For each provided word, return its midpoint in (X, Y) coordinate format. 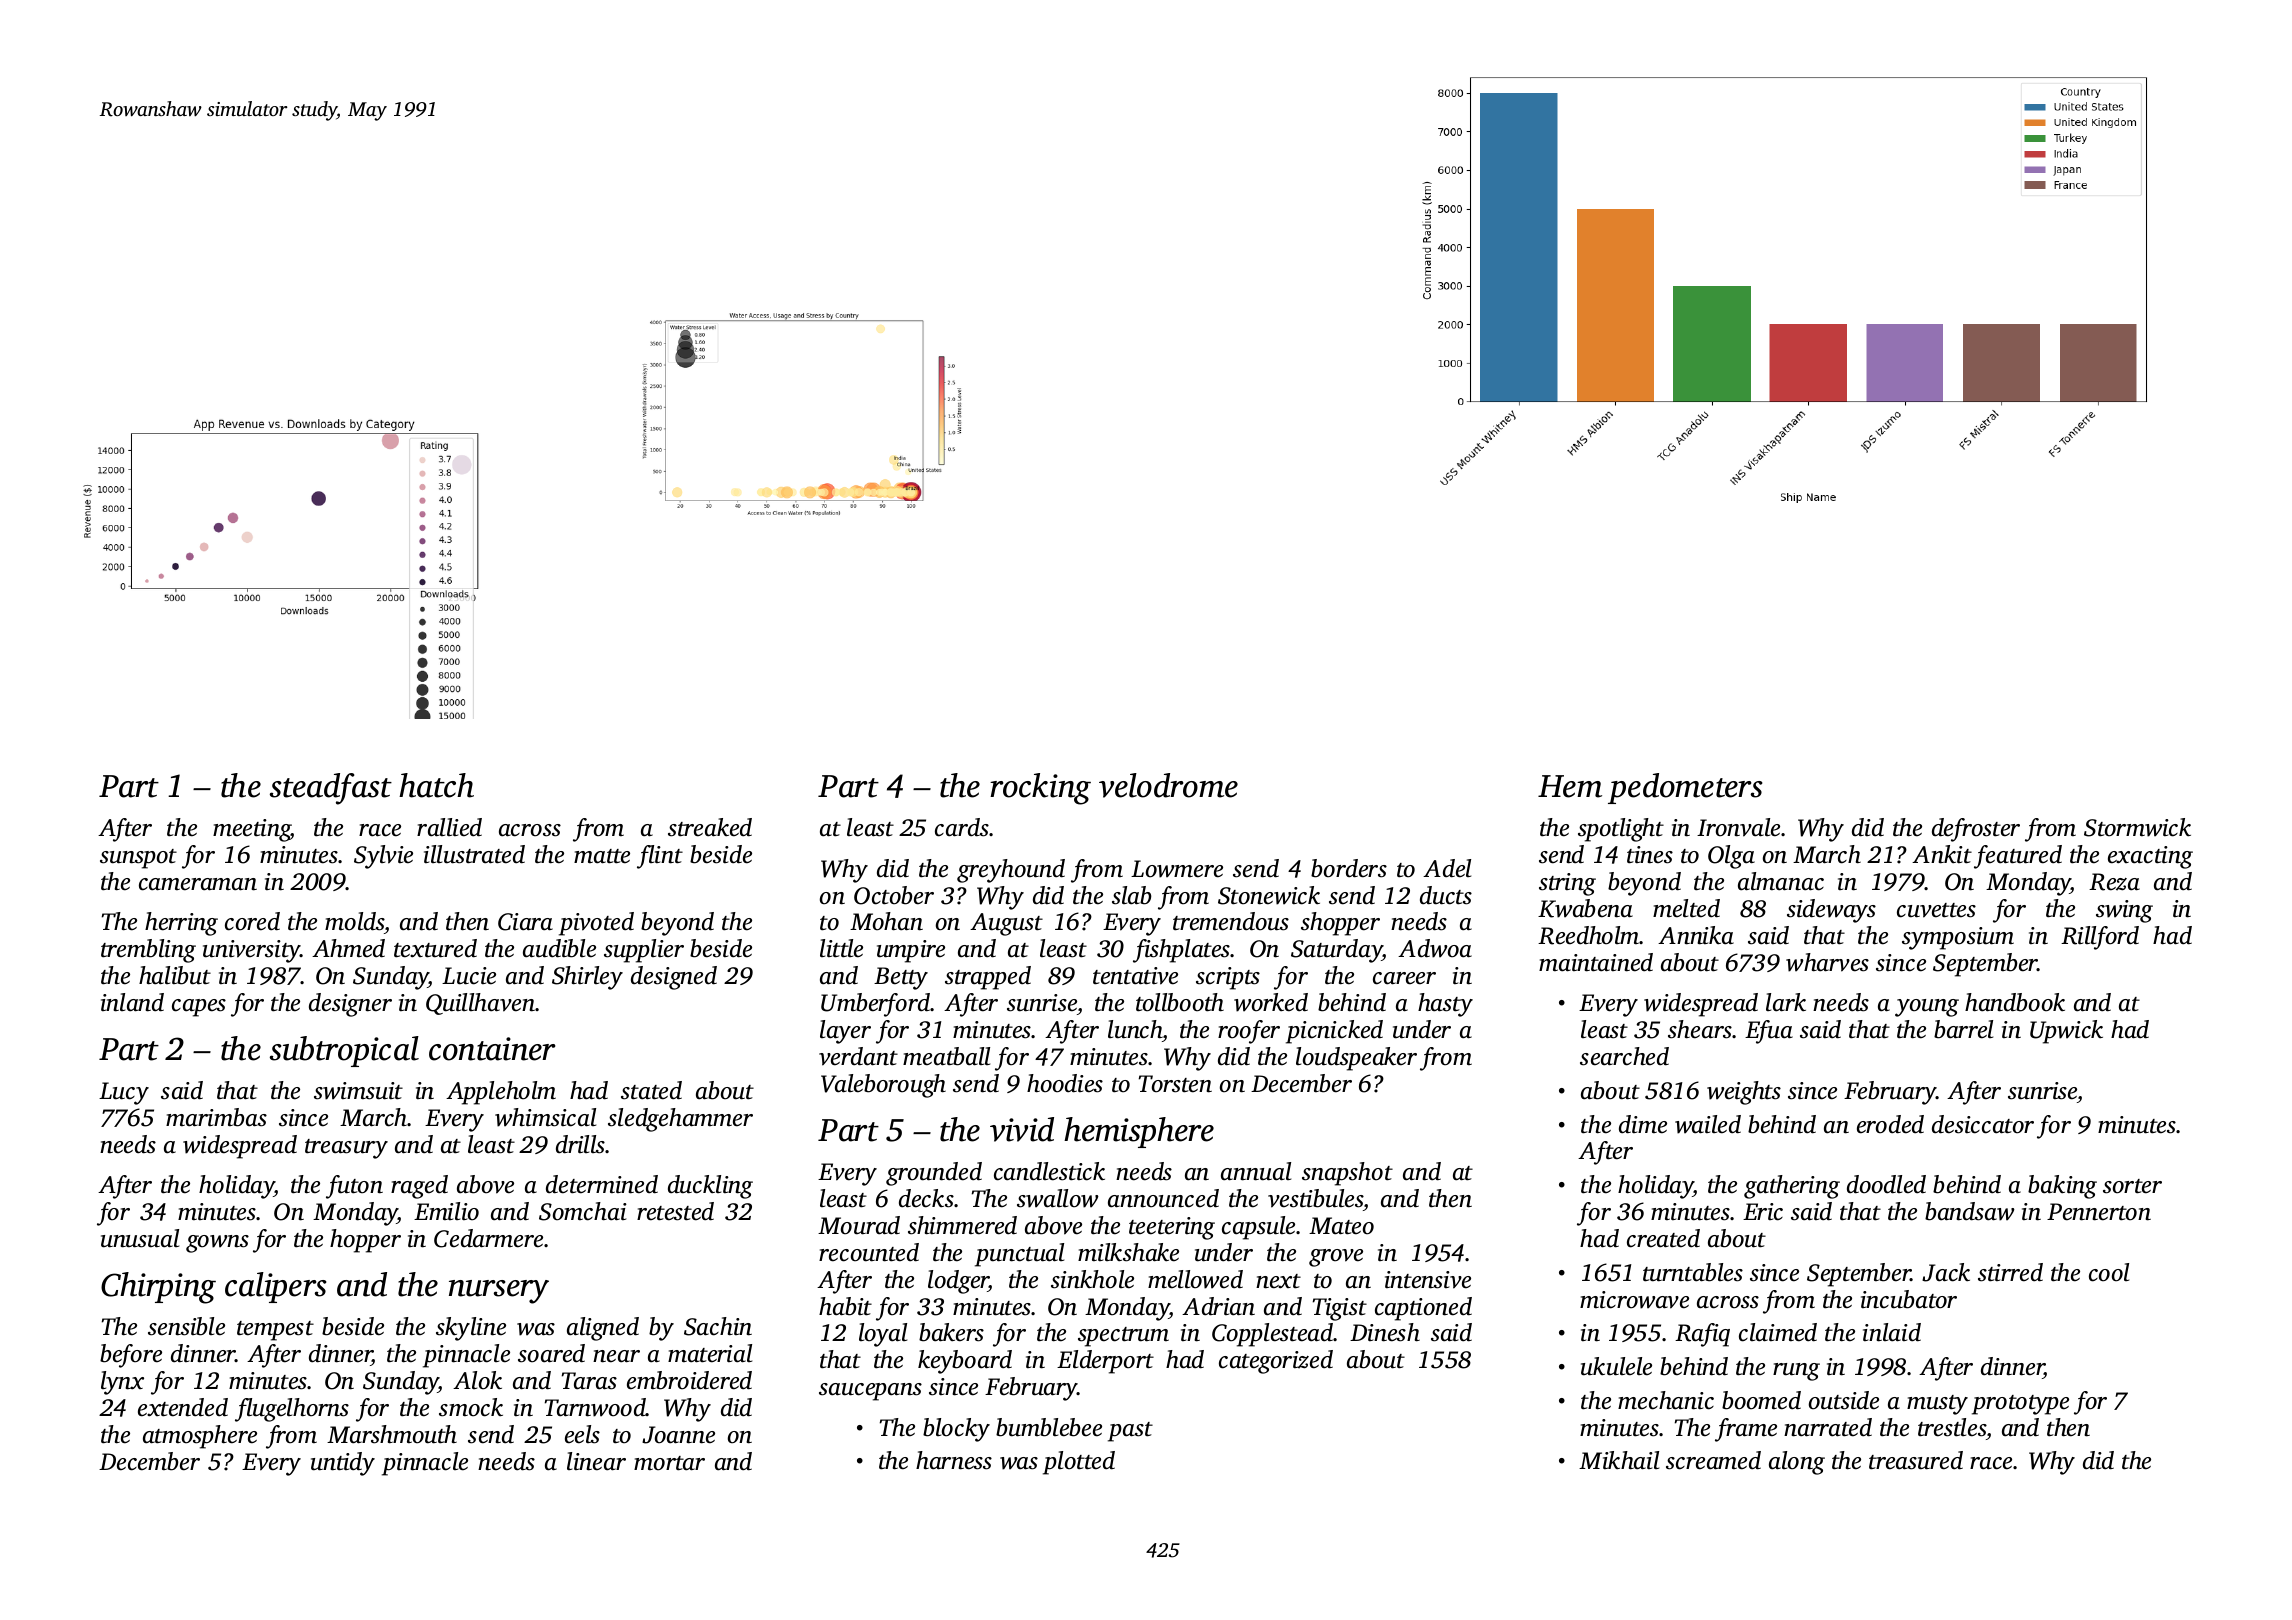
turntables (1693, 1272)
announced (1163, 1198)
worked (1271, 1002)
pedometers (1685, 788)
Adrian (1218, 1306)
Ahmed (348, 948)
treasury (346, 1149)
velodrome (1168, 785)
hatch (436, 785)
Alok (477, 1380)
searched (1624, 1056)
